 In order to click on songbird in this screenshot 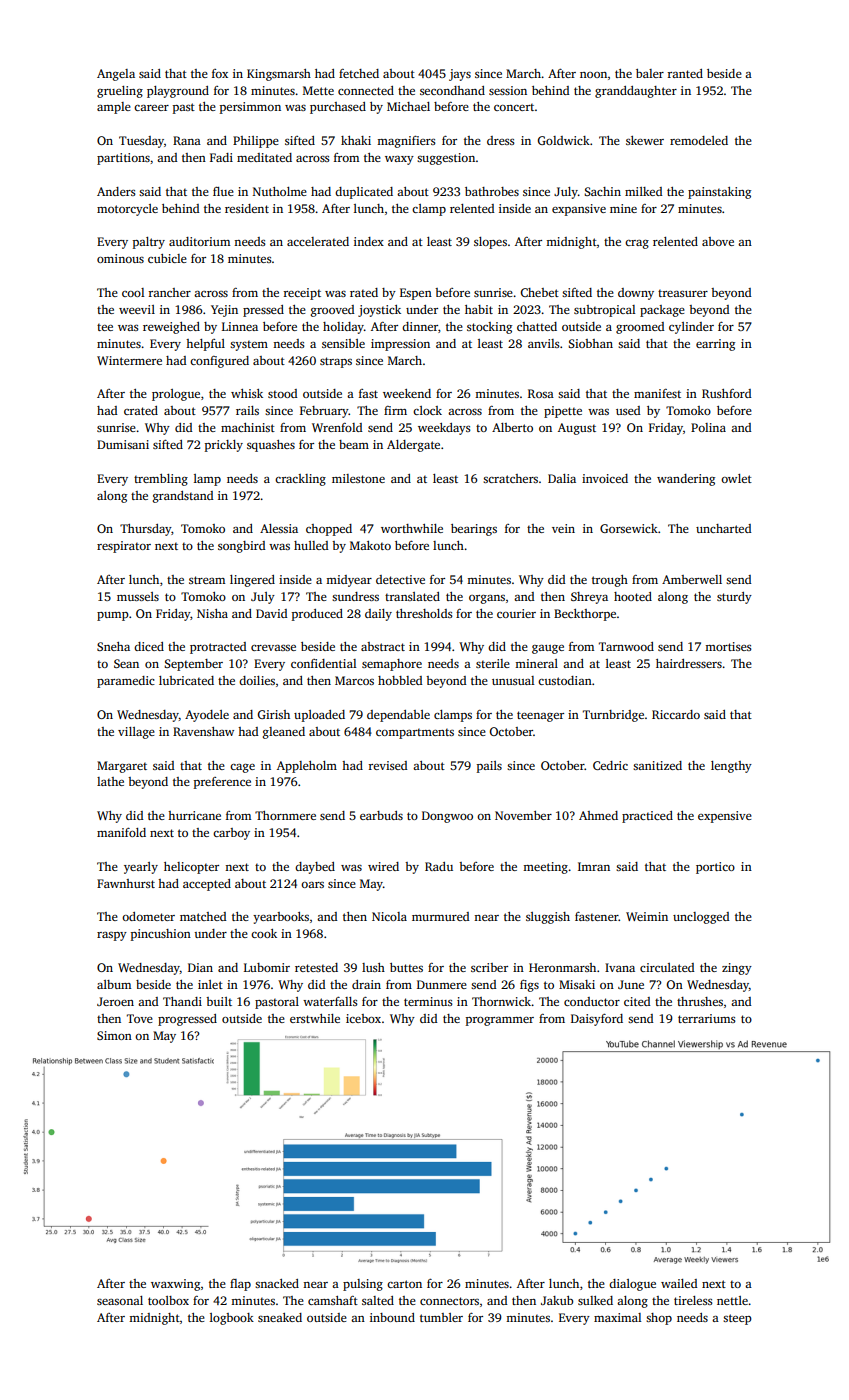, I will do `click(242, 547)`.
